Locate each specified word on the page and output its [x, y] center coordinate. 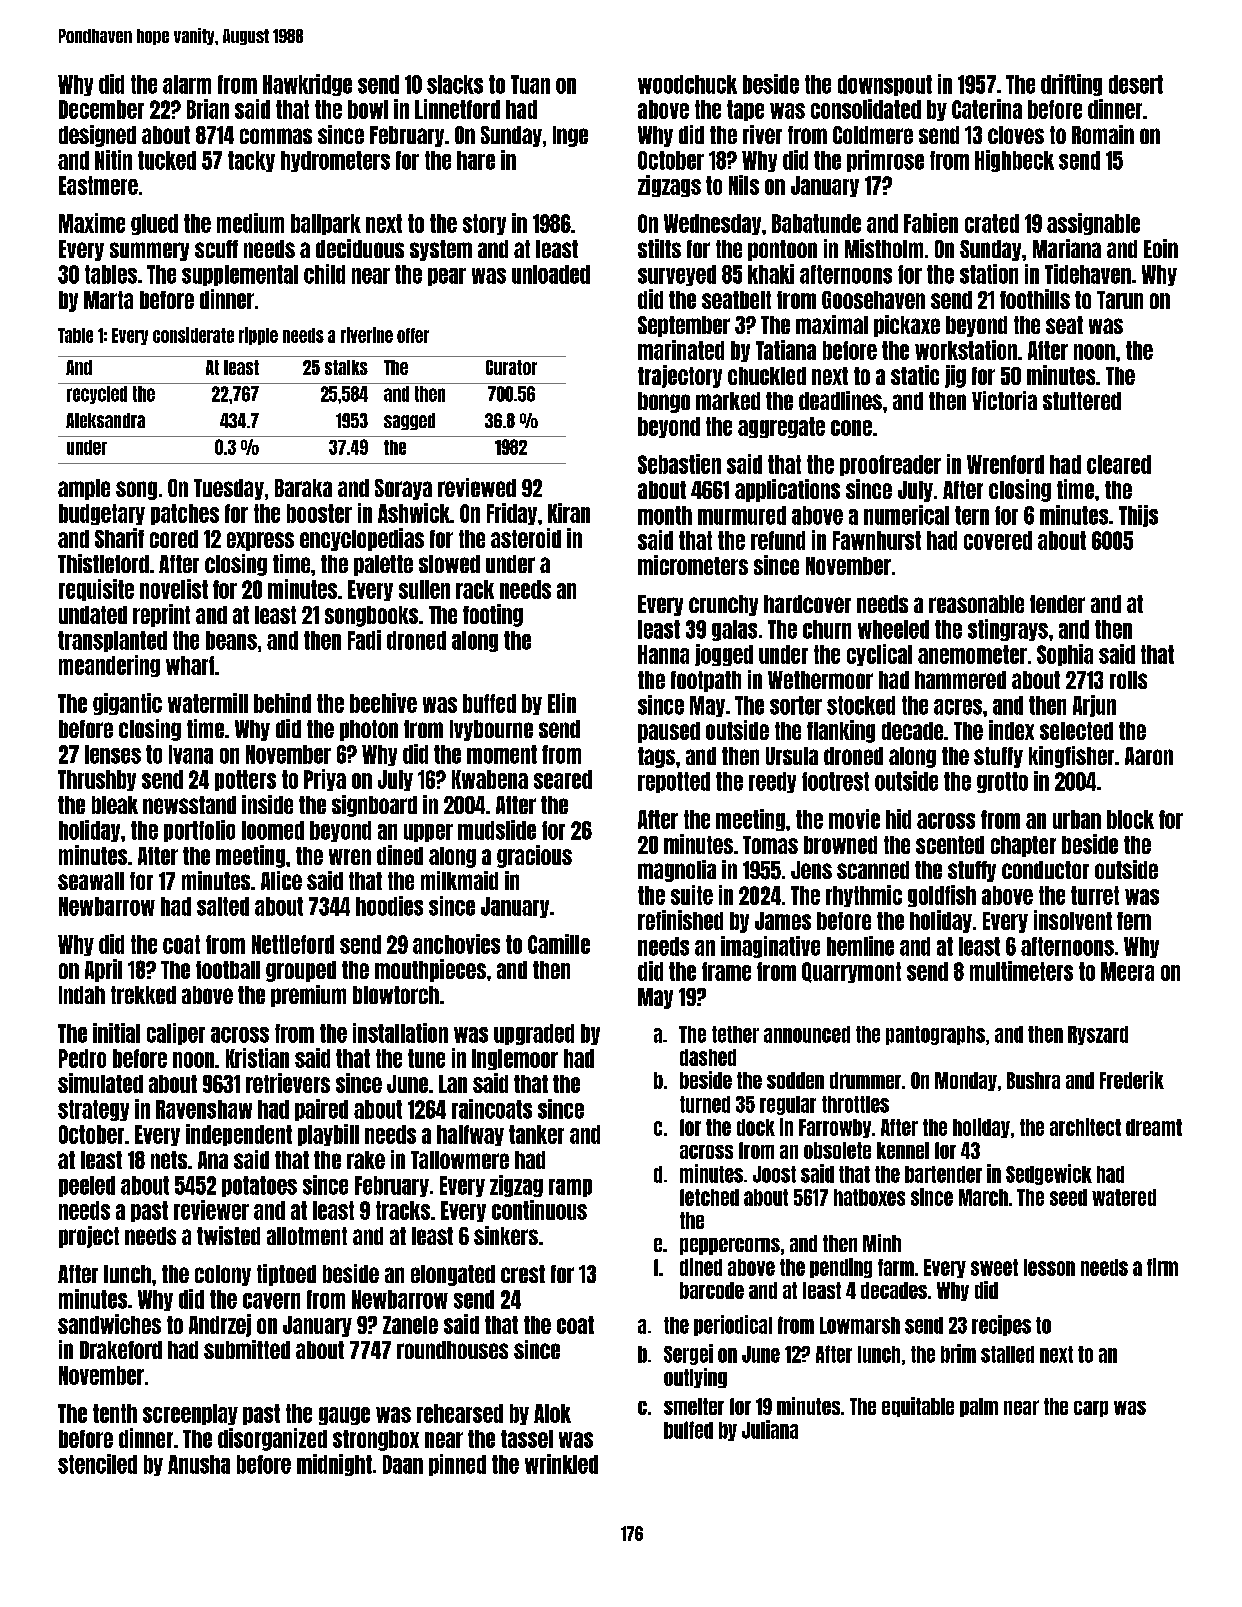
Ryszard [1098, 1035]
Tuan [530, 84]
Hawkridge [307, 85]
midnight [334, 1465]
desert [1136, 84]
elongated [453, 1275]
